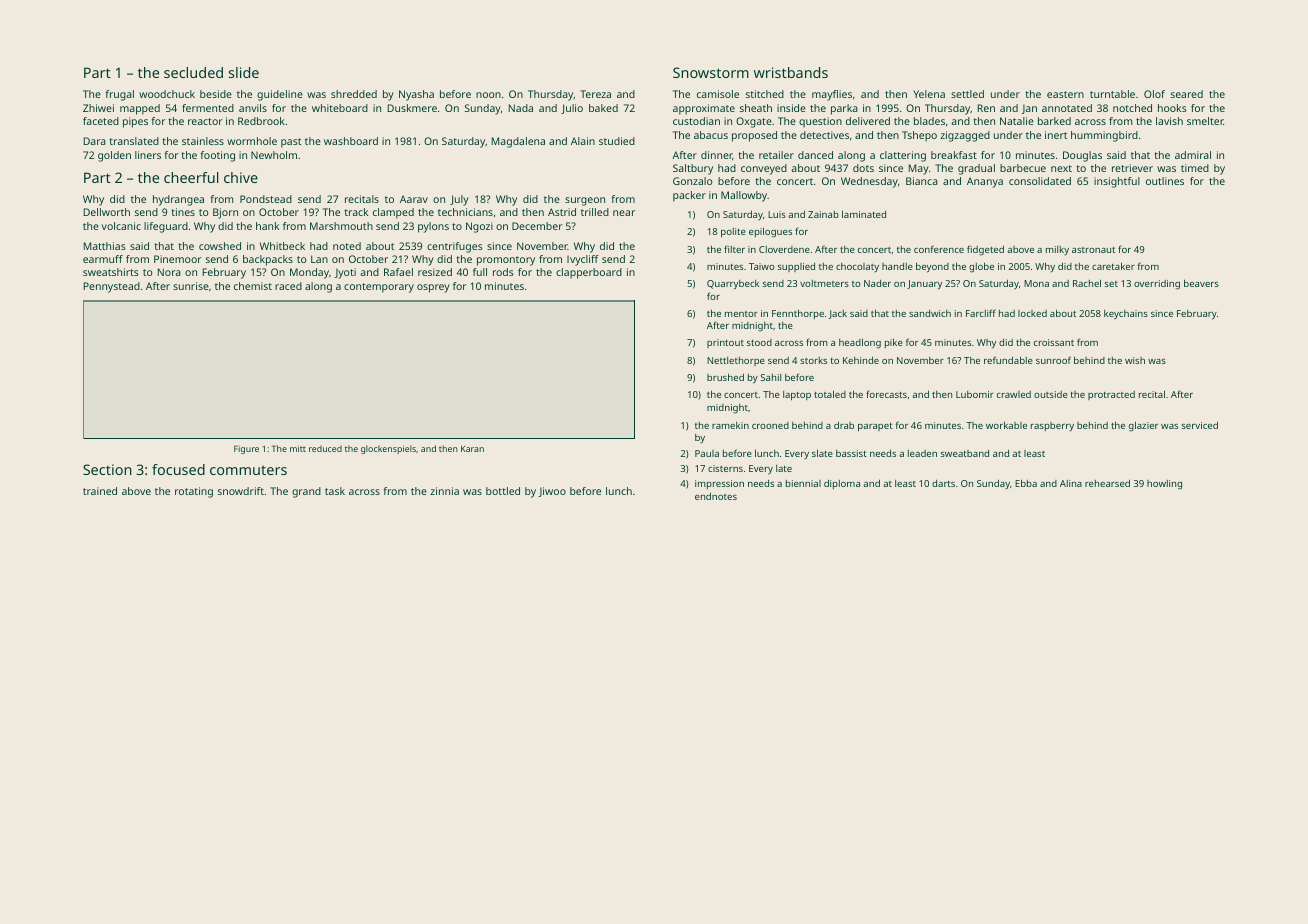 The image size is (1308, 924). I want to click on beside, so click(216, 94).
